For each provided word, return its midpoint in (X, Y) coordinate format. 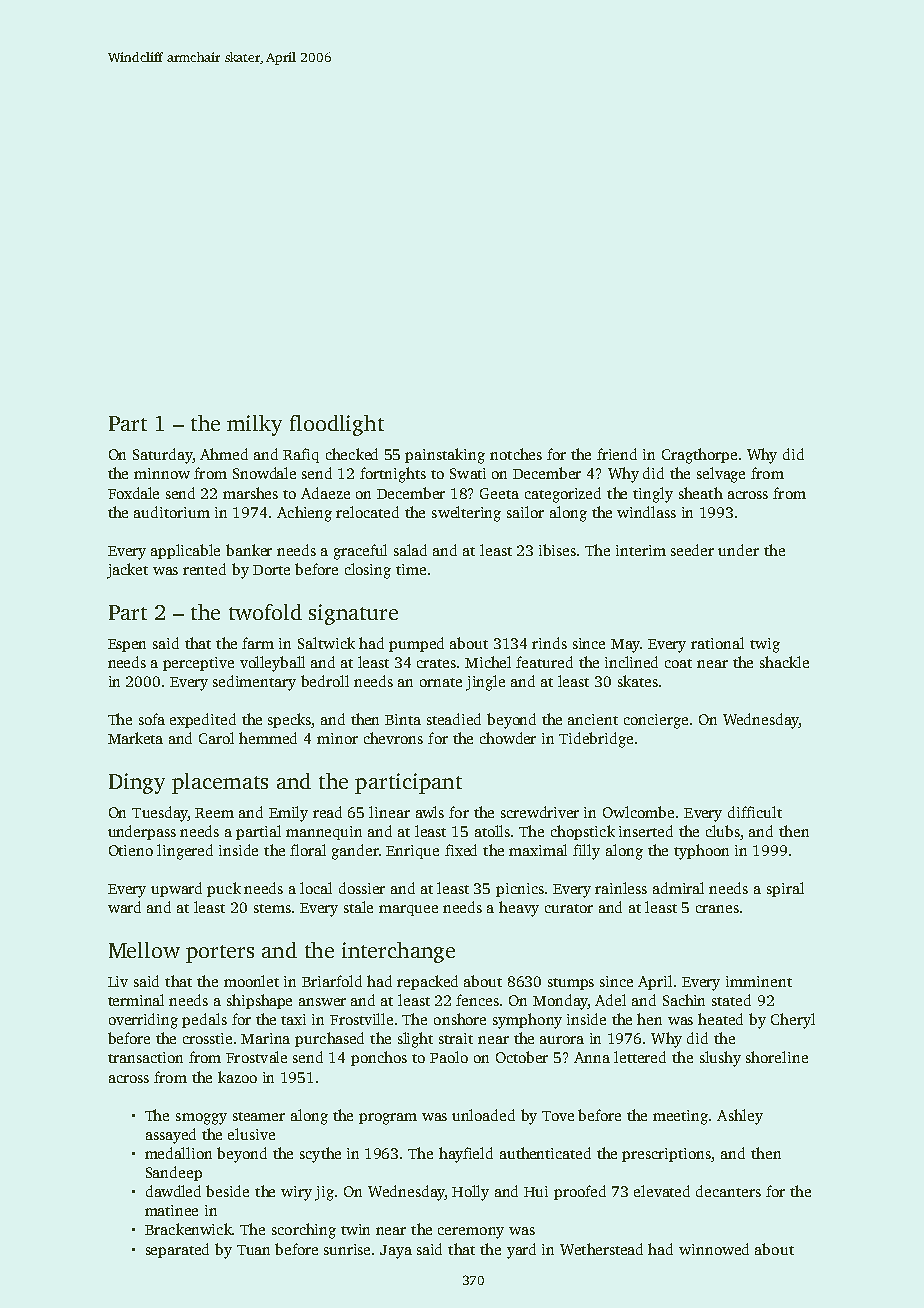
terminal (136, 1000)
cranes (717, 909)
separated (177, 1250)
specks (290, 720)
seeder (692, 550)
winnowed (714, 1249)
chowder (508, 738)
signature (353, 614)
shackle (784, 662)
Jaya (396, 1252)
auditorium (172, 512)
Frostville (361, 1019)
